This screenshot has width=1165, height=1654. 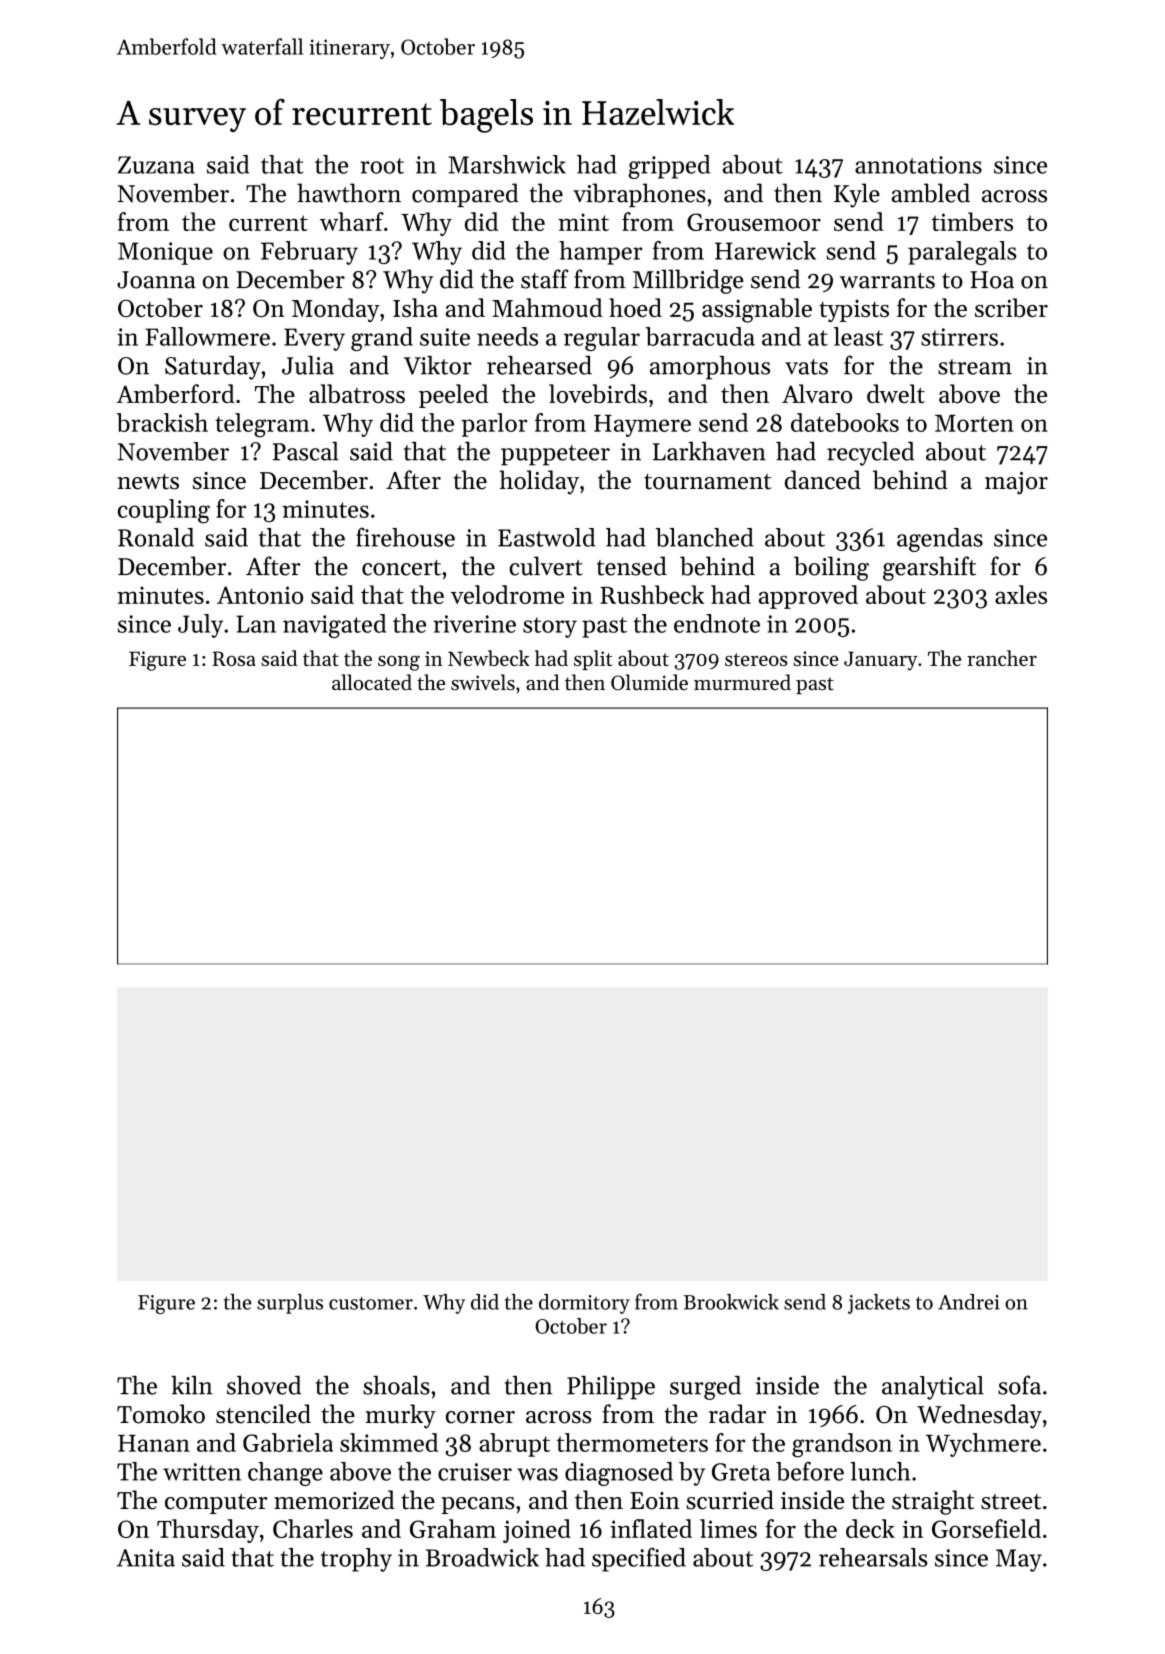 I want to click on Zuzana, so click(x=156, y=165).
